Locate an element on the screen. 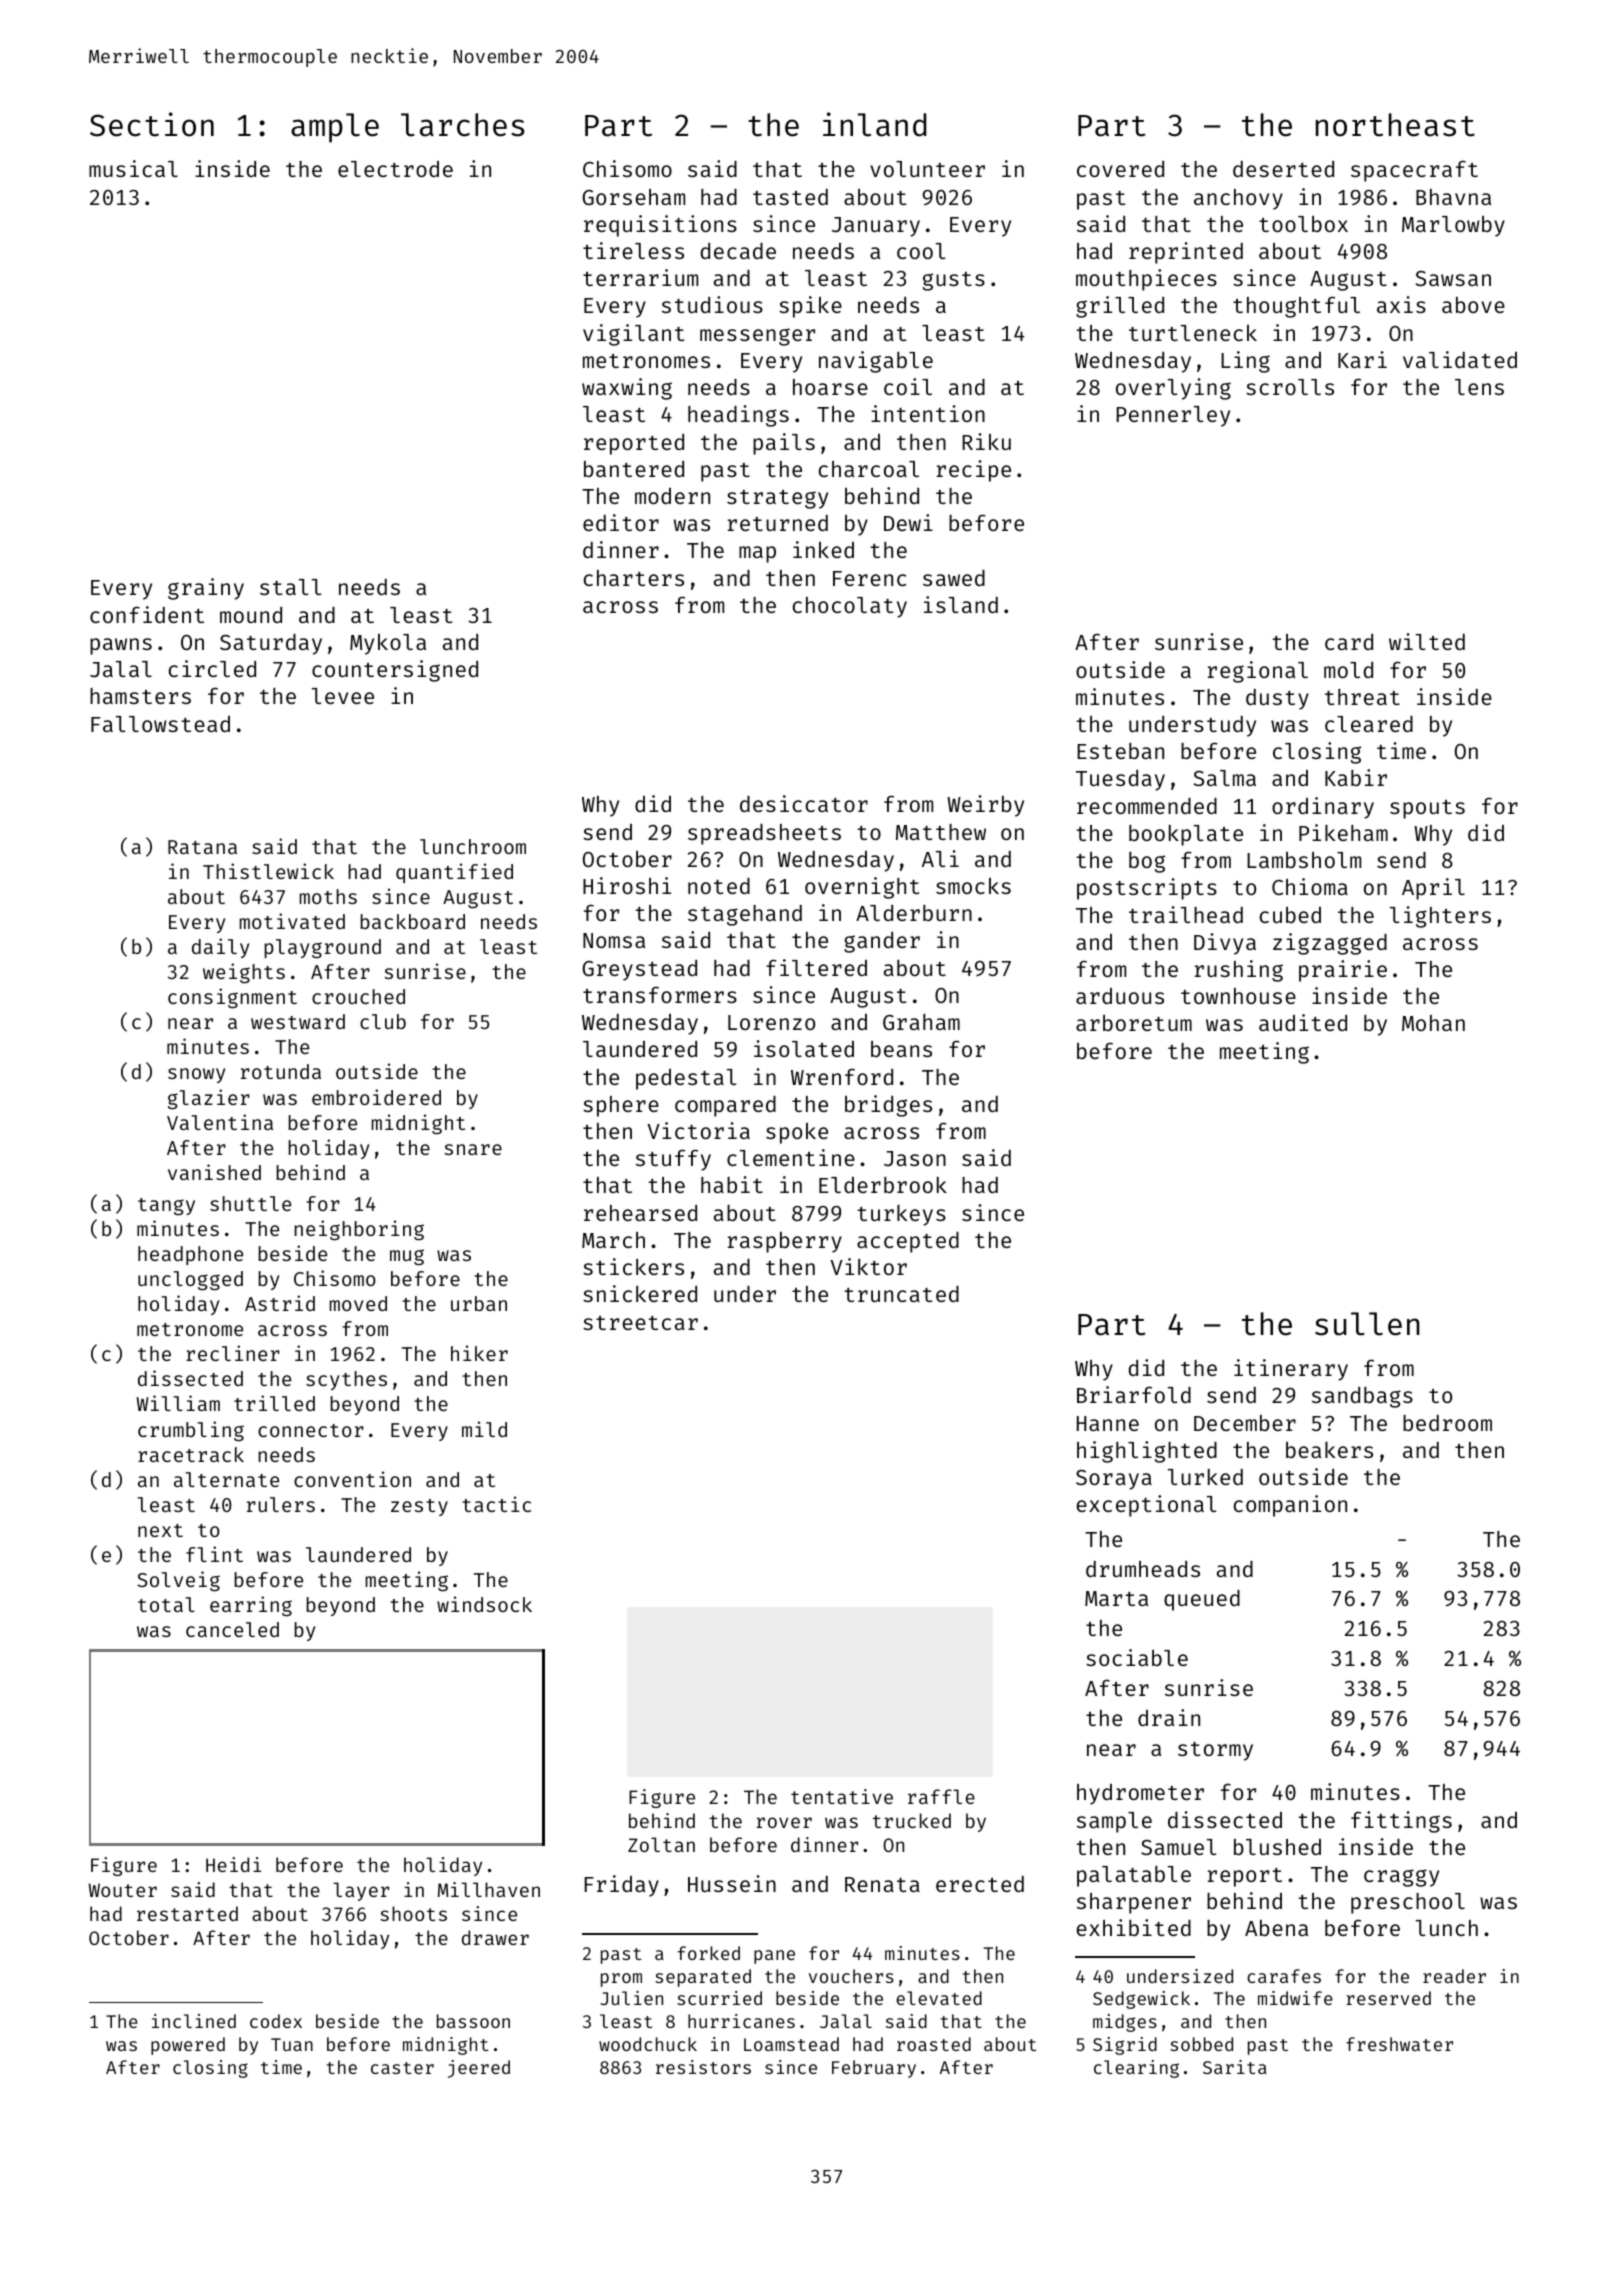 This screenshot has height=2292, width=1620. Wouter is located at coordinates (122, 1890).
